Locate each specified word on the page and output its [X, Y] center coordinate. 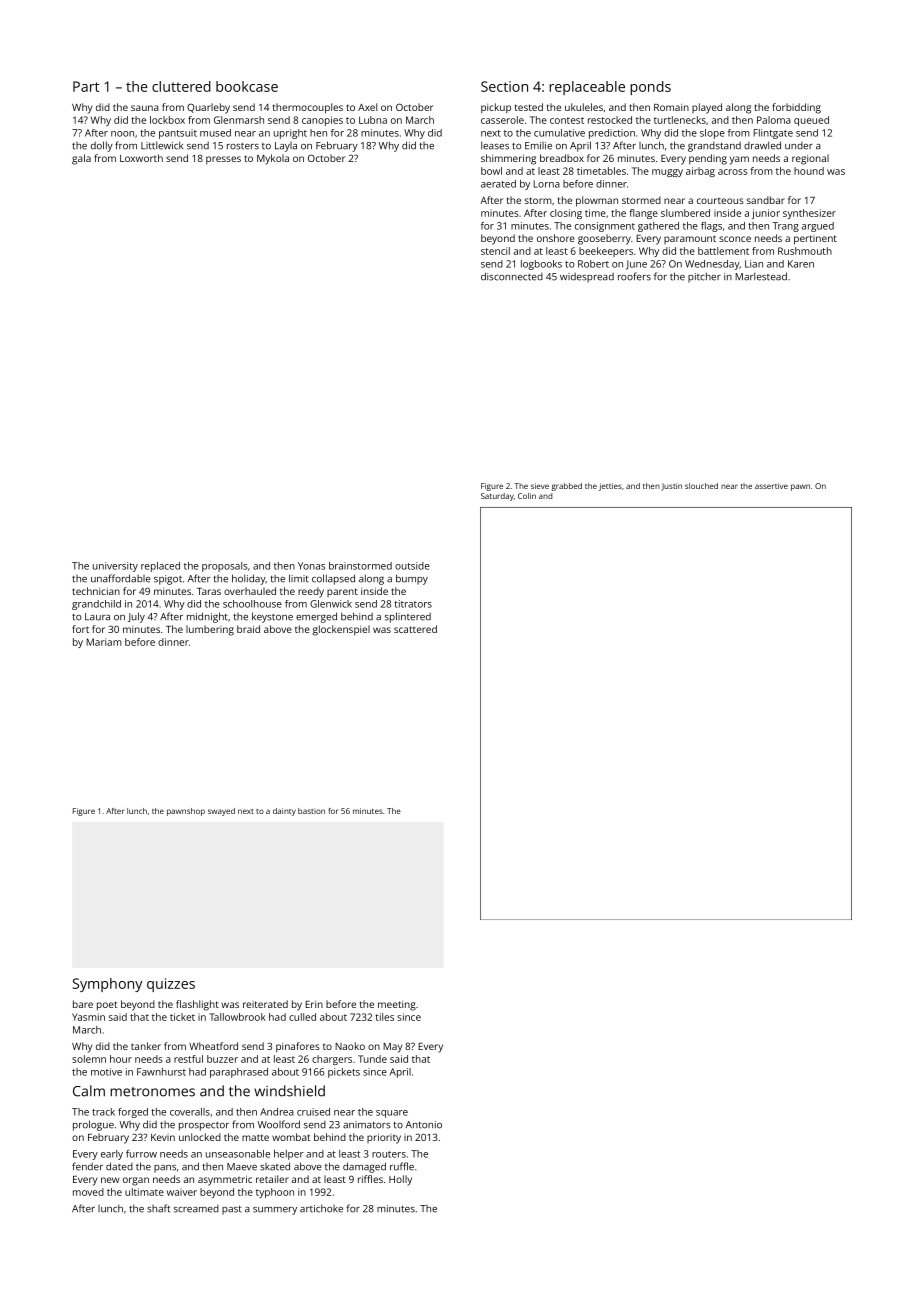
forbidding [797, 108]
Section [504, 86]
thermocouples [308, 108]
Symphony [107, 985]
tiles [384, 1017]
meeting [397, 1006]
